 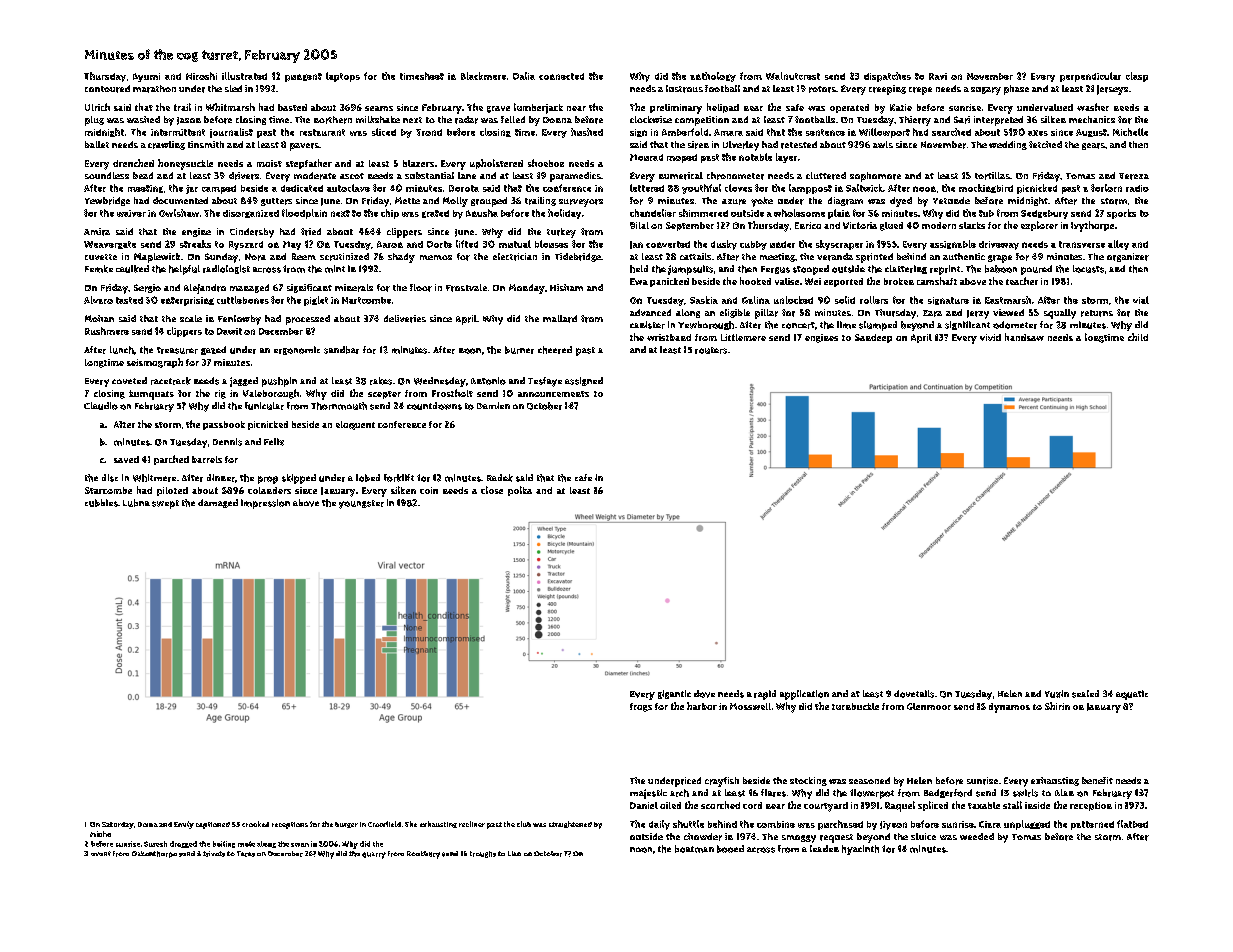 What do you see at coordinates (561, 76) in the document?
I see `connected` at bounding box center [561, 76].
